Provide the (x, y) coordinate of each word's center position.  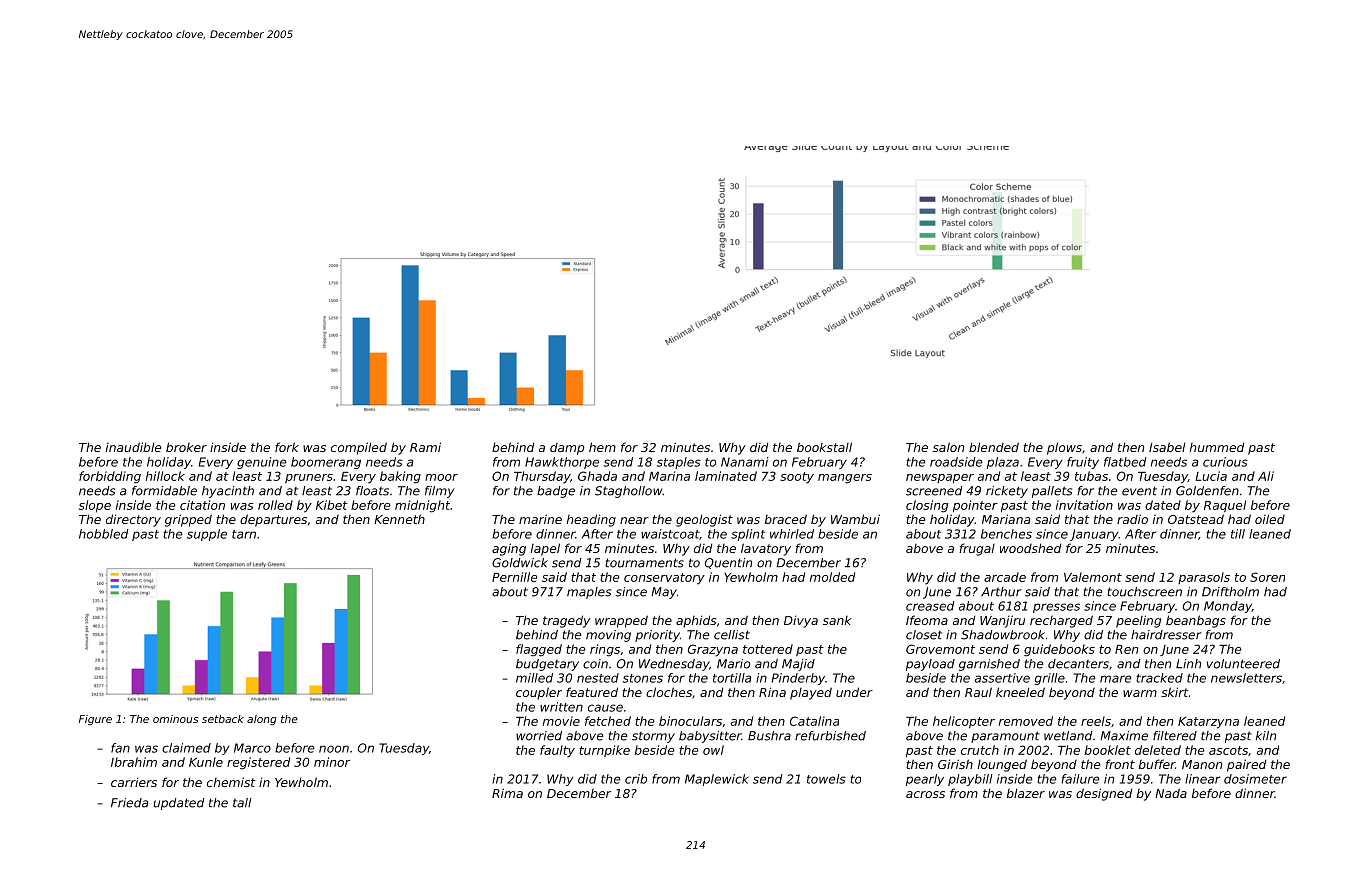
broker (186, 447)
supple (207, 535)
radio (1132, 519)
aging (509, 549)
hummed (1217, 447)
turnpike (604, 751)
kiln (1266, 735)
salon (948, 447)
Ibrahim (134, 762)
